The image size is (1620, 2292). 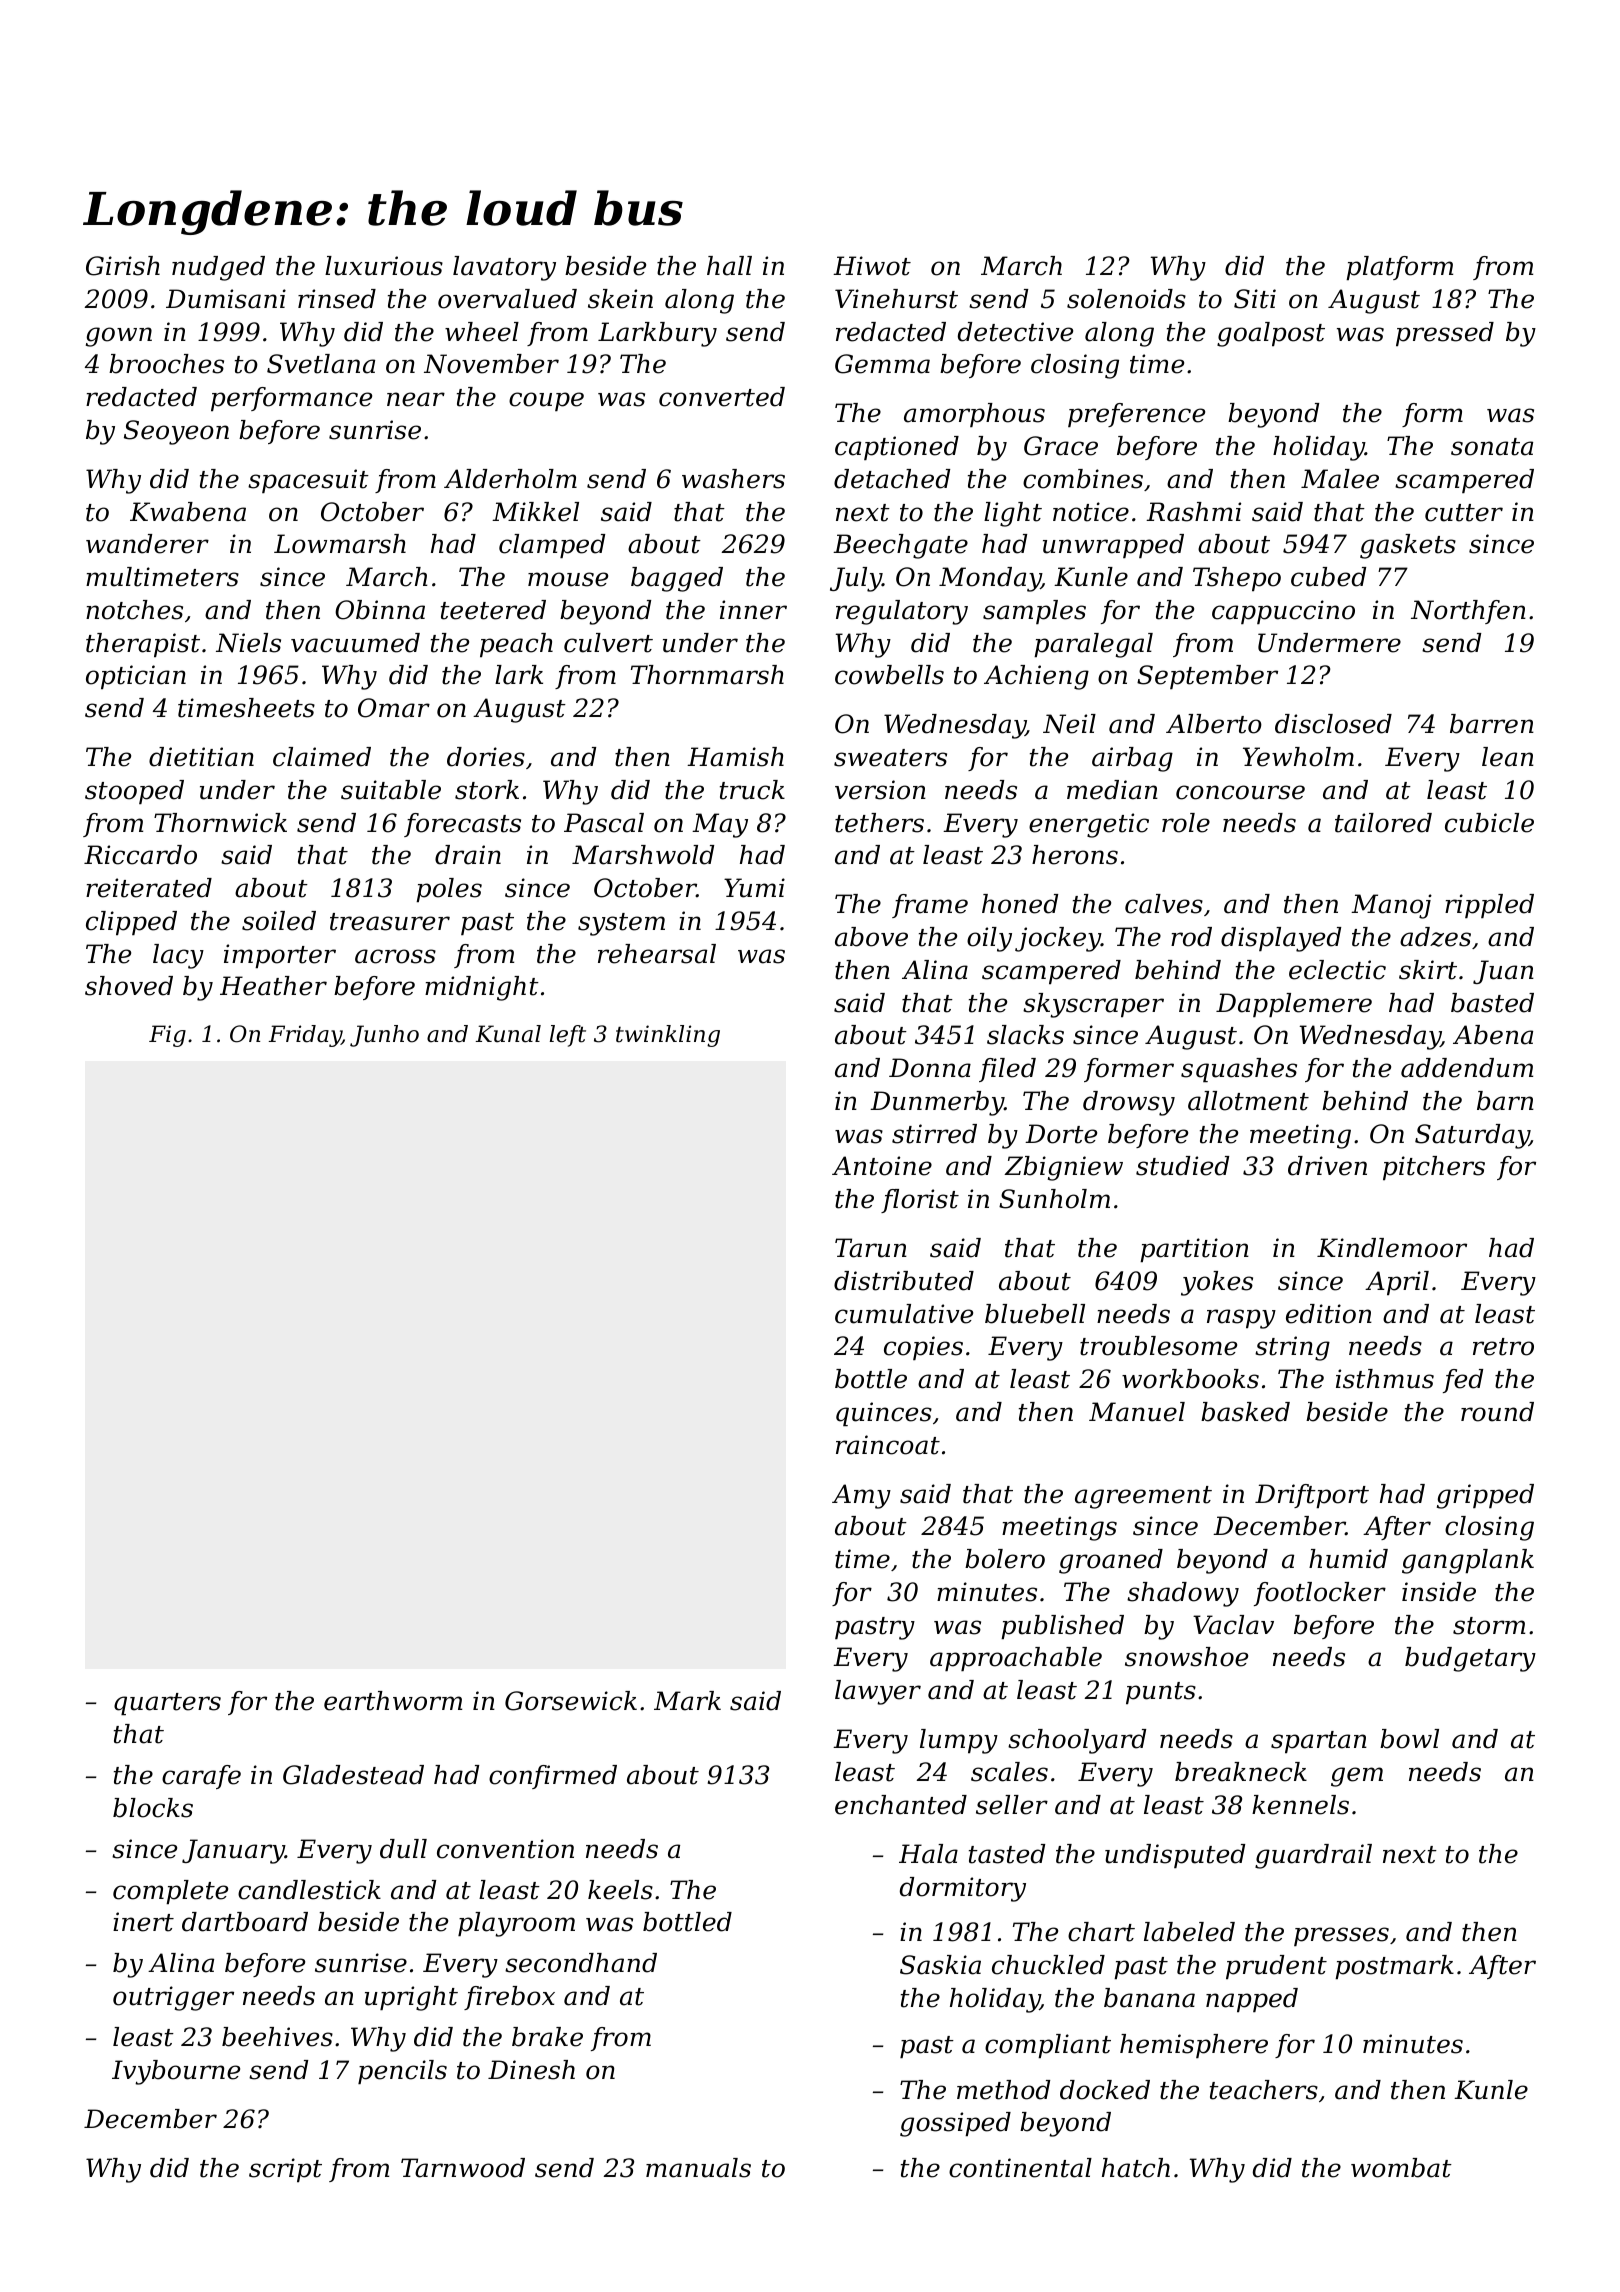 I want to click on honed, so click(x=1020, y=904).
